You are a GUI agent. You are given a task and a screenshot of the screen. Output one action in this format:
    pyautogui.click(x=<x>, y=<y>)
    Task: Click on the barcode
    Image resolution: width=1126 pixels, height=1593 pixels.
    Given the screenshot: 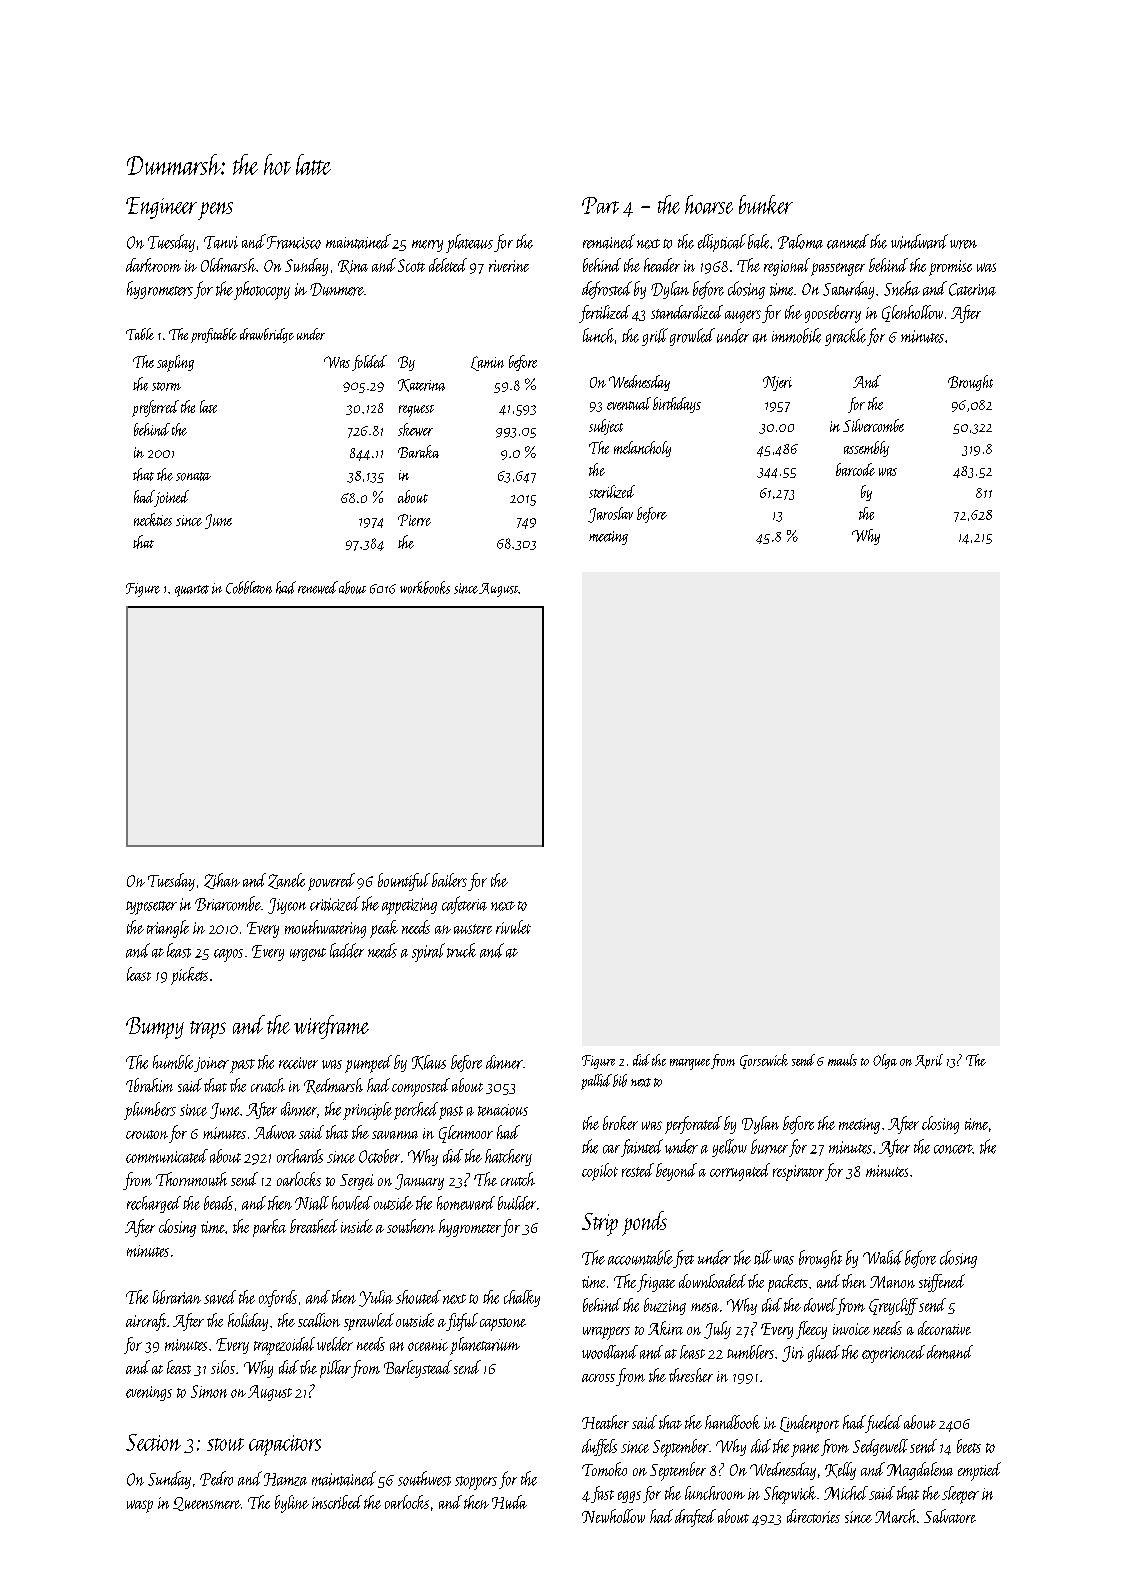 What is the action you would take?
    pyautogui.click(x=855, y=469)
